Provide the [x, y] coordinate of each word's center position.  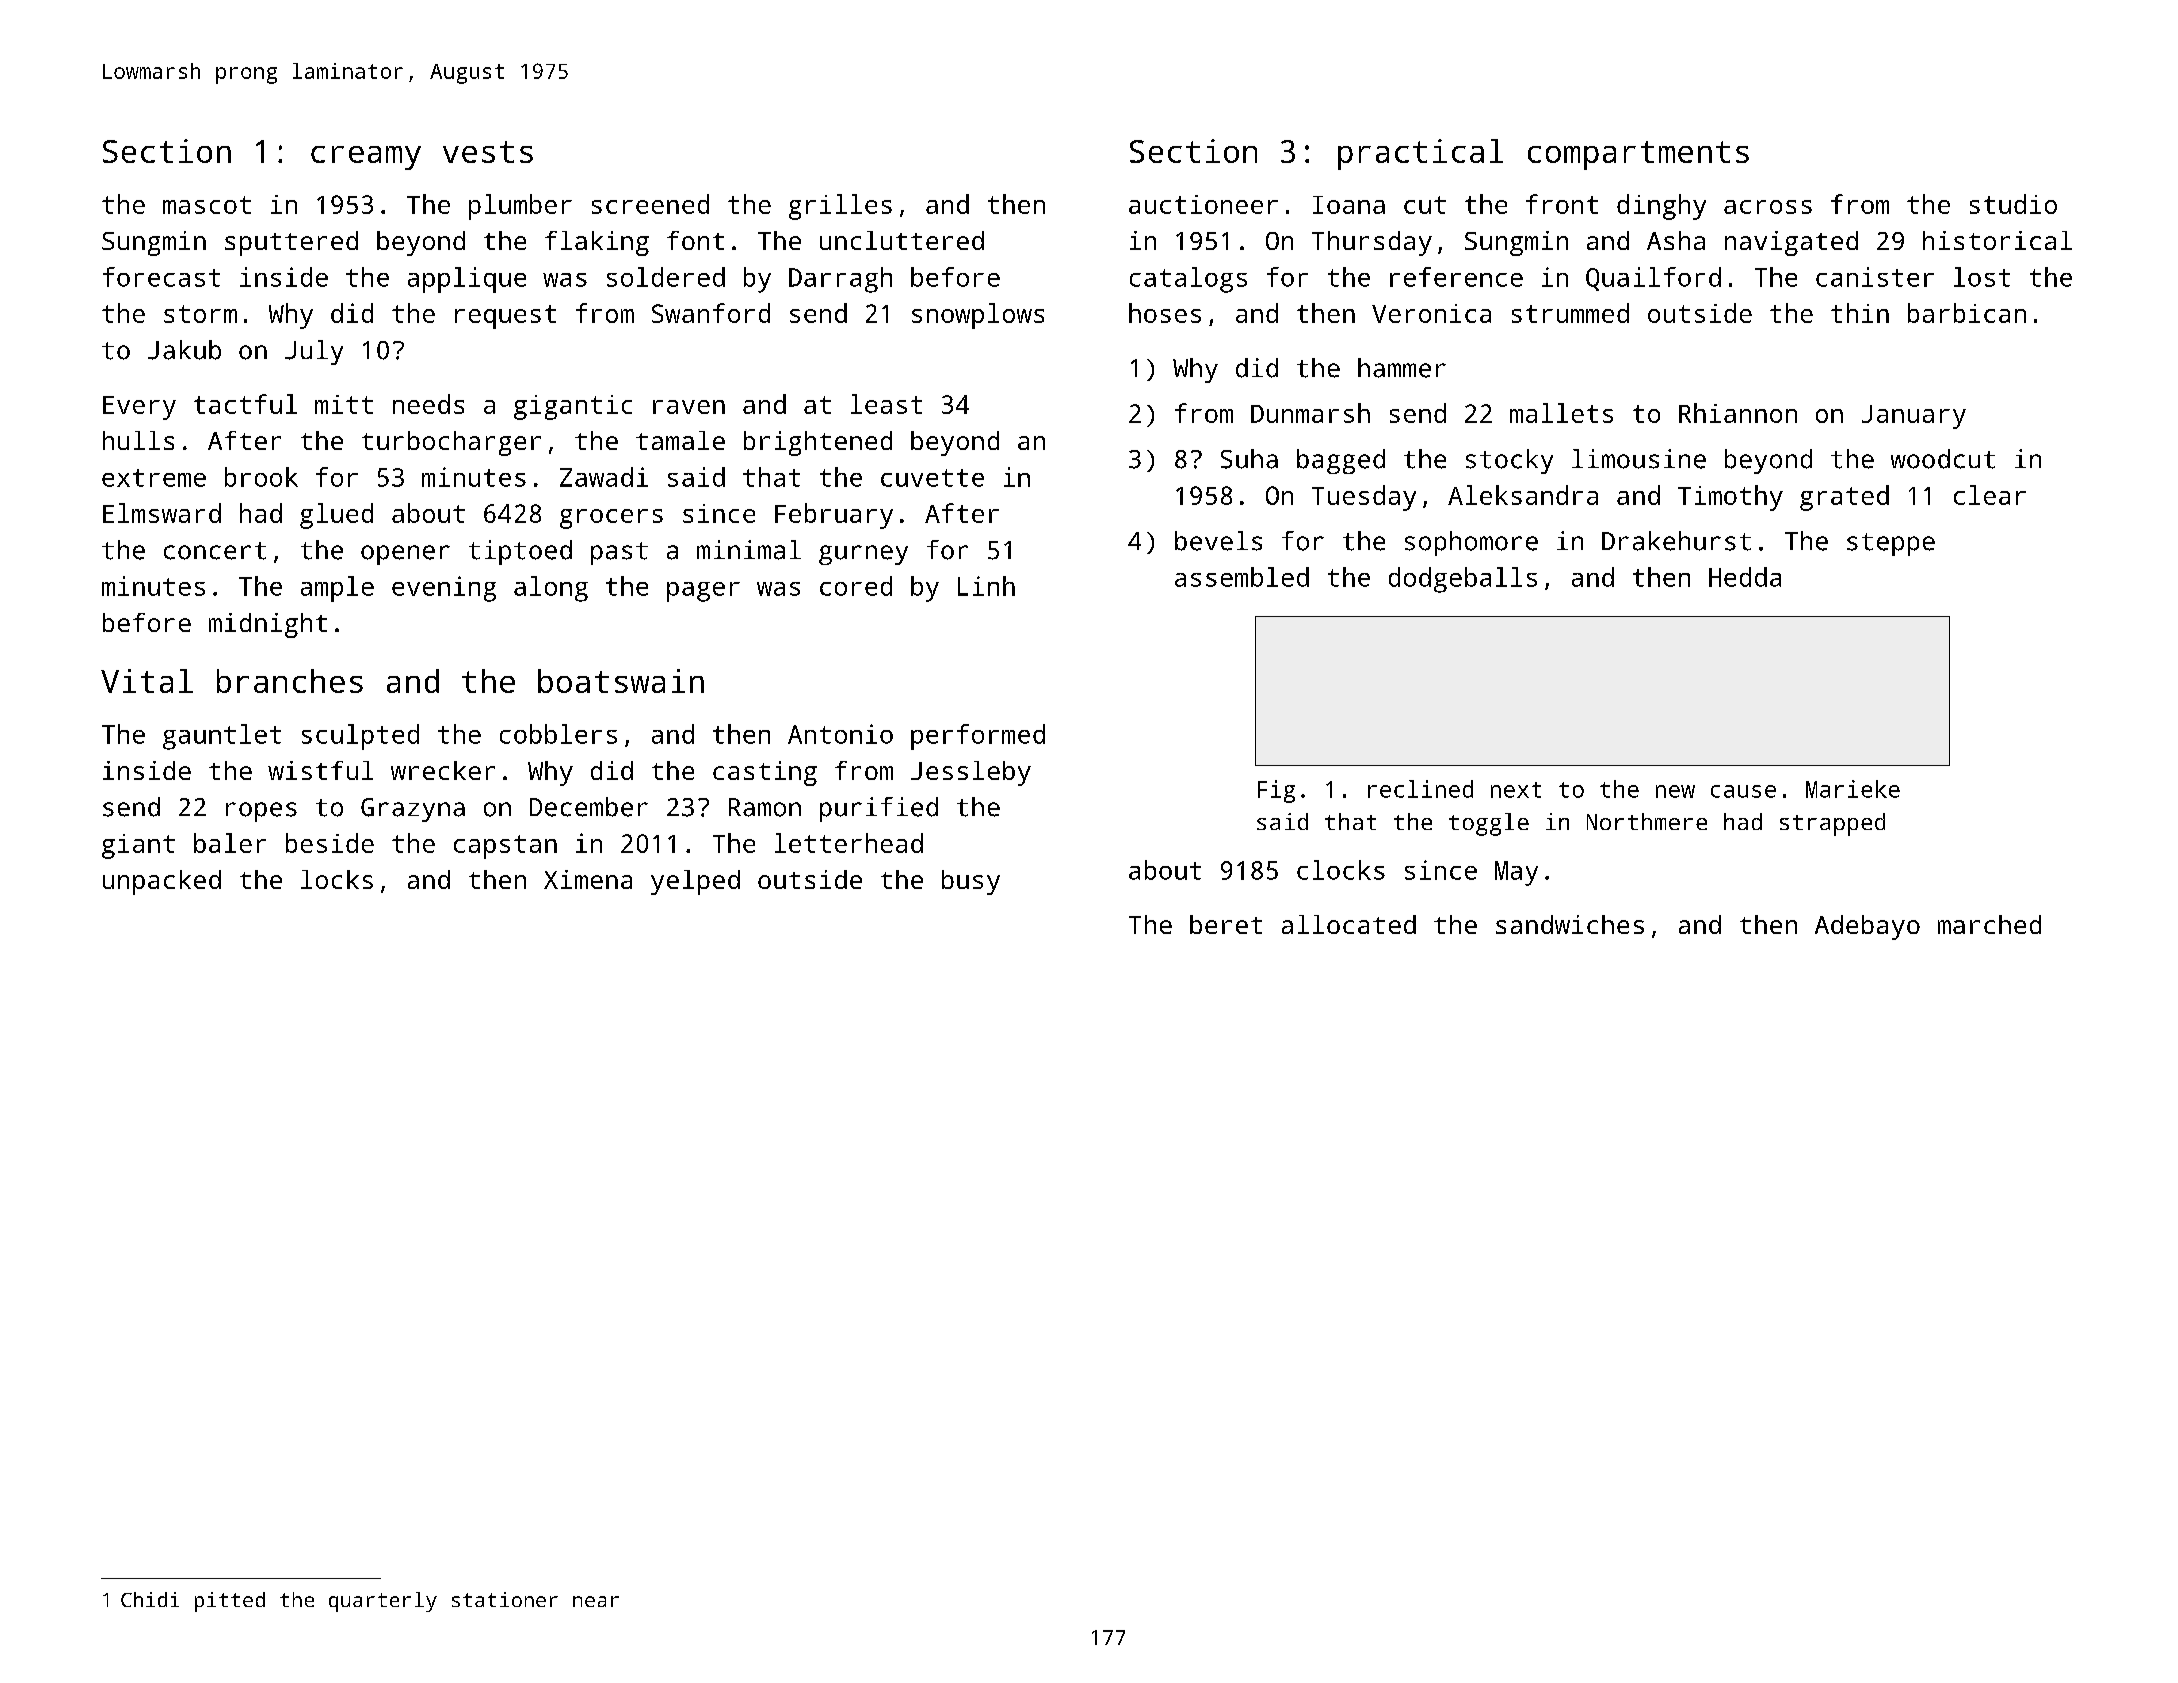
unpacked [162, 882]
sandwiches [1570, 924]
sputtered [291, 243]
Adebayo [1867, 927]
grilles [840, 207]
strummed [1570, 313]
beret [1226, 924]
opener [405, 555]
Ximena [588, 879]
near [596, 1601]
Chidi [150, 1599]
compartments [1638, 155]
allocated [1349, 924]
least [886, 404]
